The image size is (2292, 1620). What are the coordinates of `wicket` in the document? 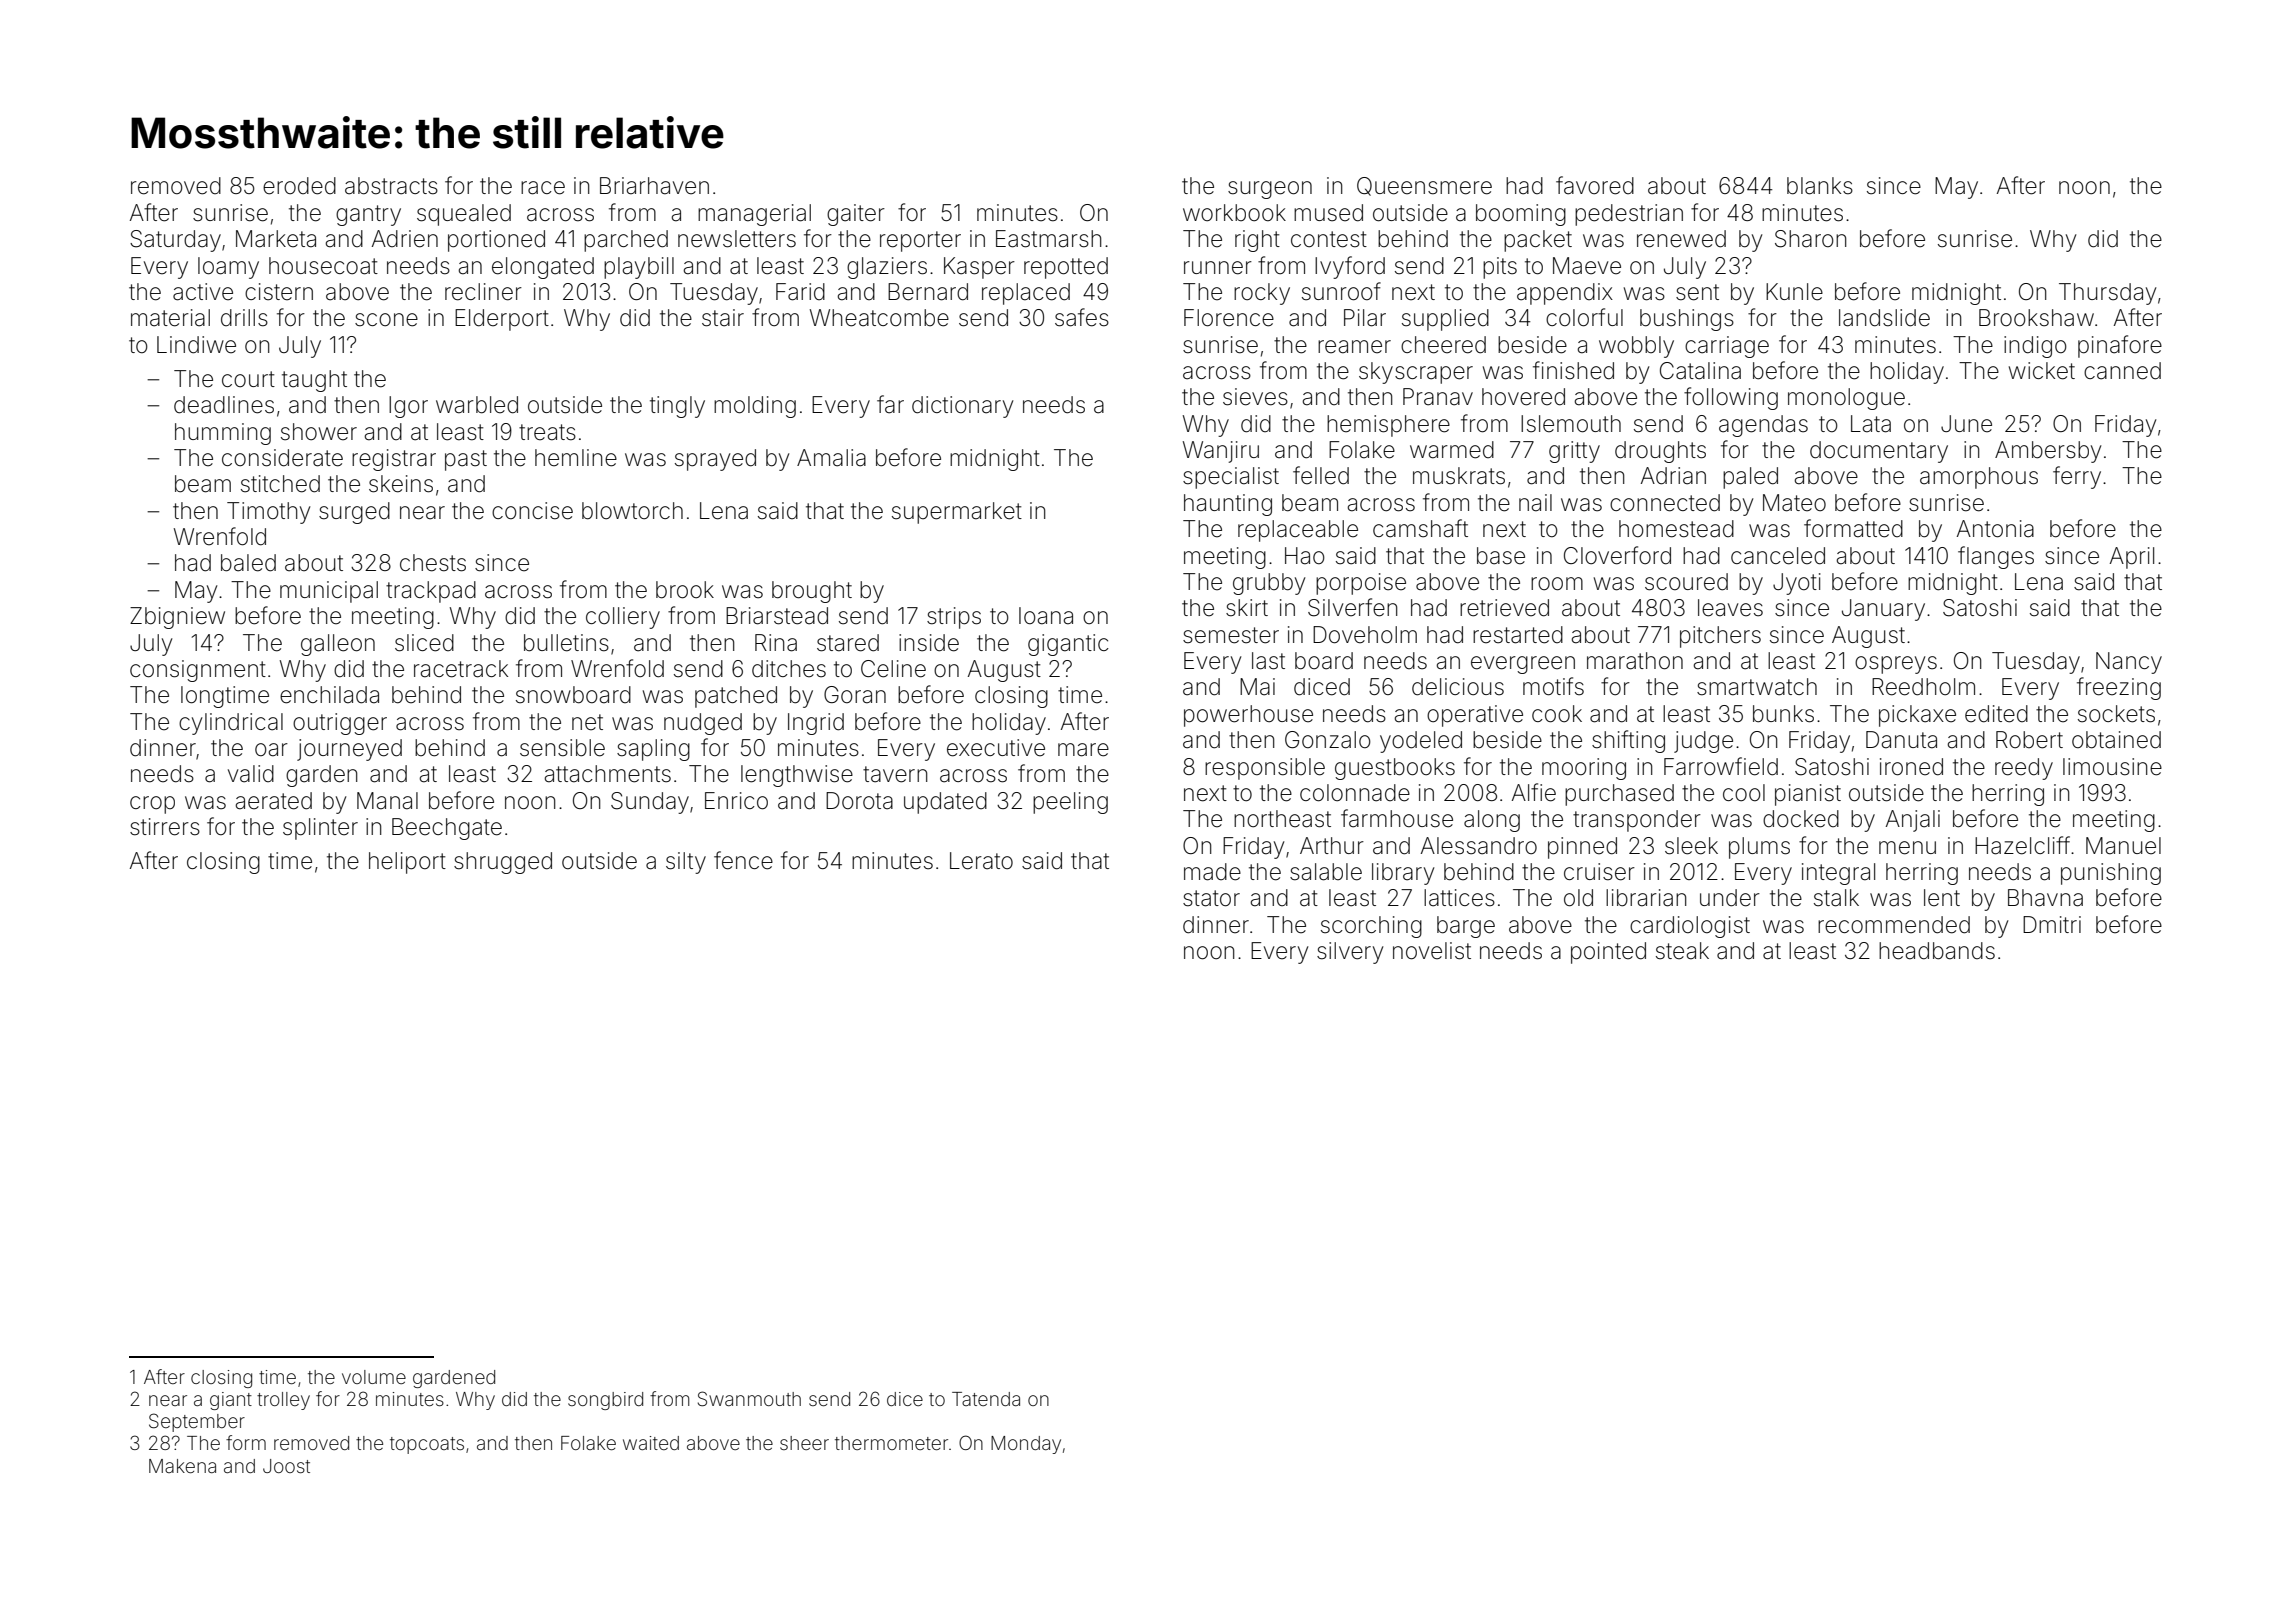 It's located at (2042, 371).
